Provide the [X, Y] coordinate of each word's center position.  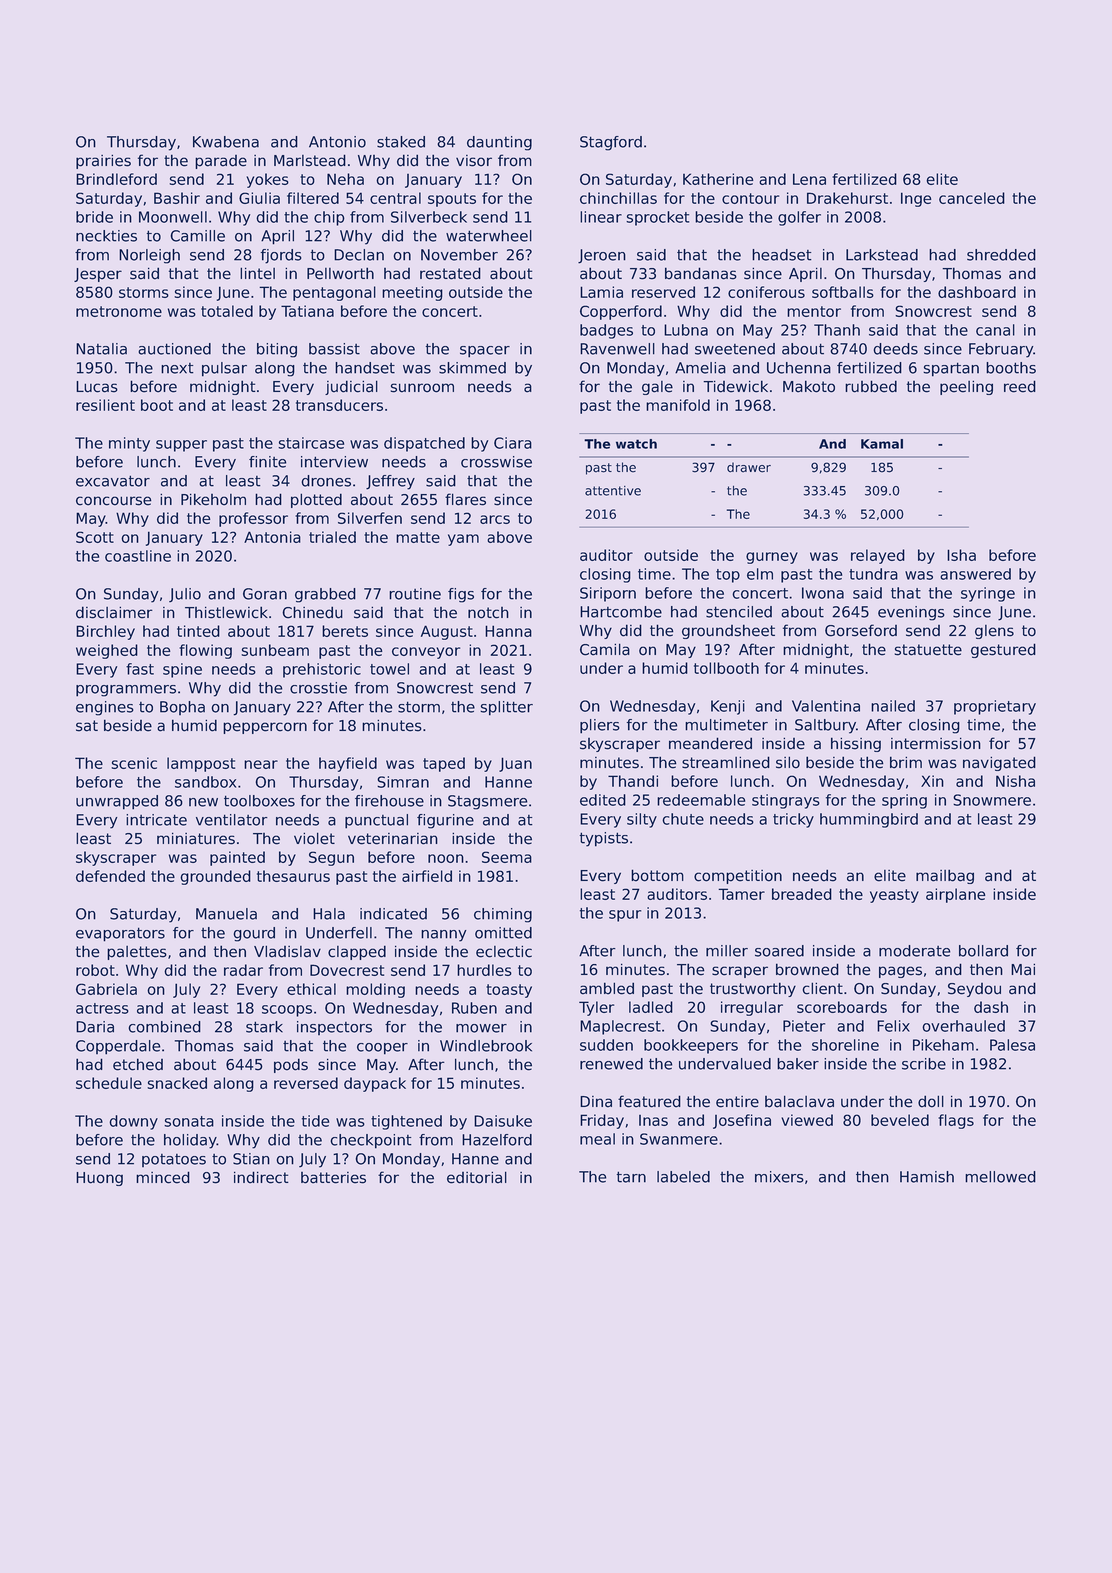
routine [415, 594]
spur [625, 916]
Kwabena [226, 142]
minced [163, 1177]
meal [597, 1139]
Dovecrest [347, 970]
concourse [114, 501]
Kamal [882, 444]
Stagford [611, 143]
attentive [613, 491]
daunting [499, 143]
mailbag [945, 876]
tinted [198, 631]
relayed [878, 556]
